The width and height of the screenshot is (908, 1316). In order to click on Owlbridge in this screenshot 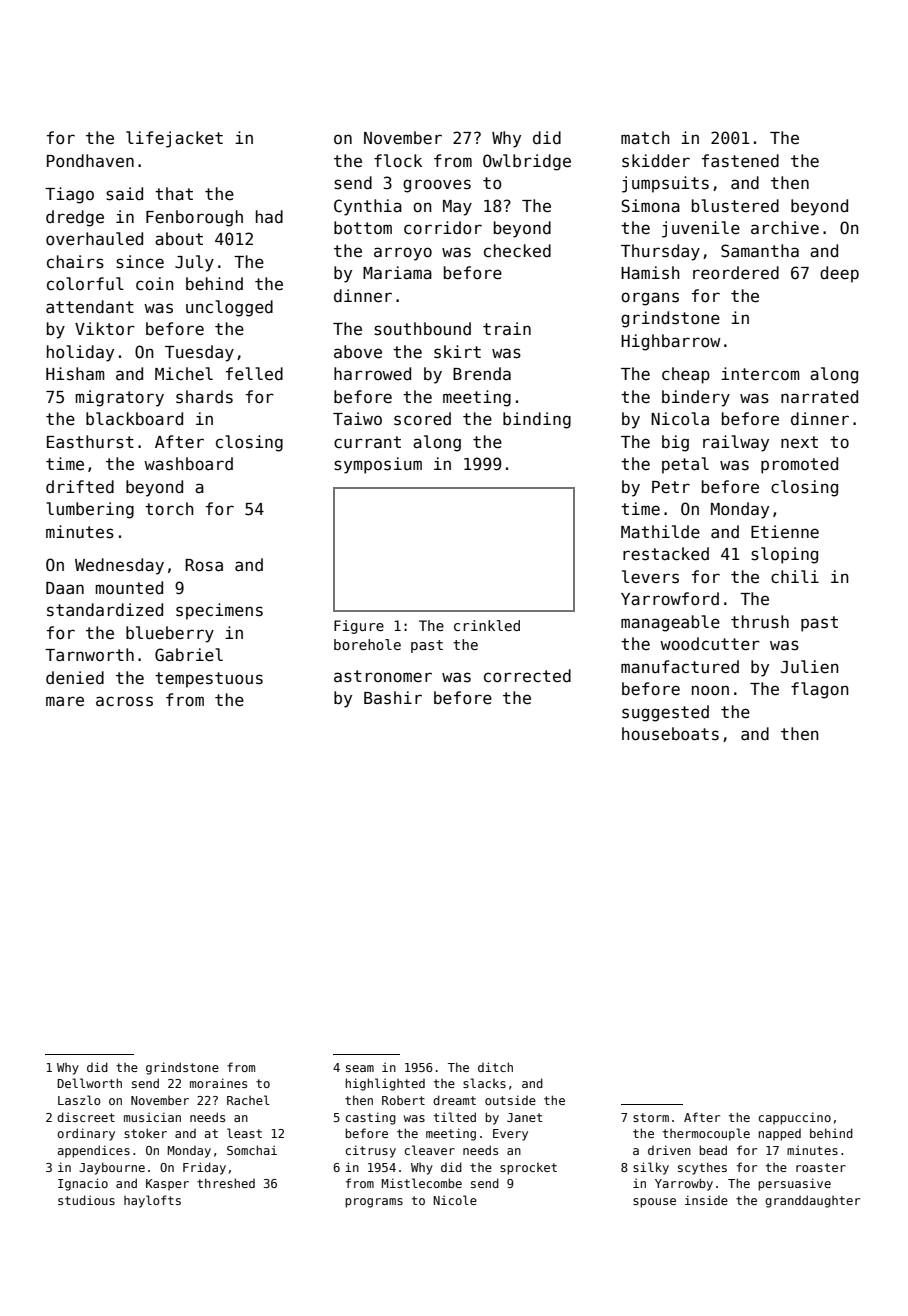, I will do `click(527, 162)`.
